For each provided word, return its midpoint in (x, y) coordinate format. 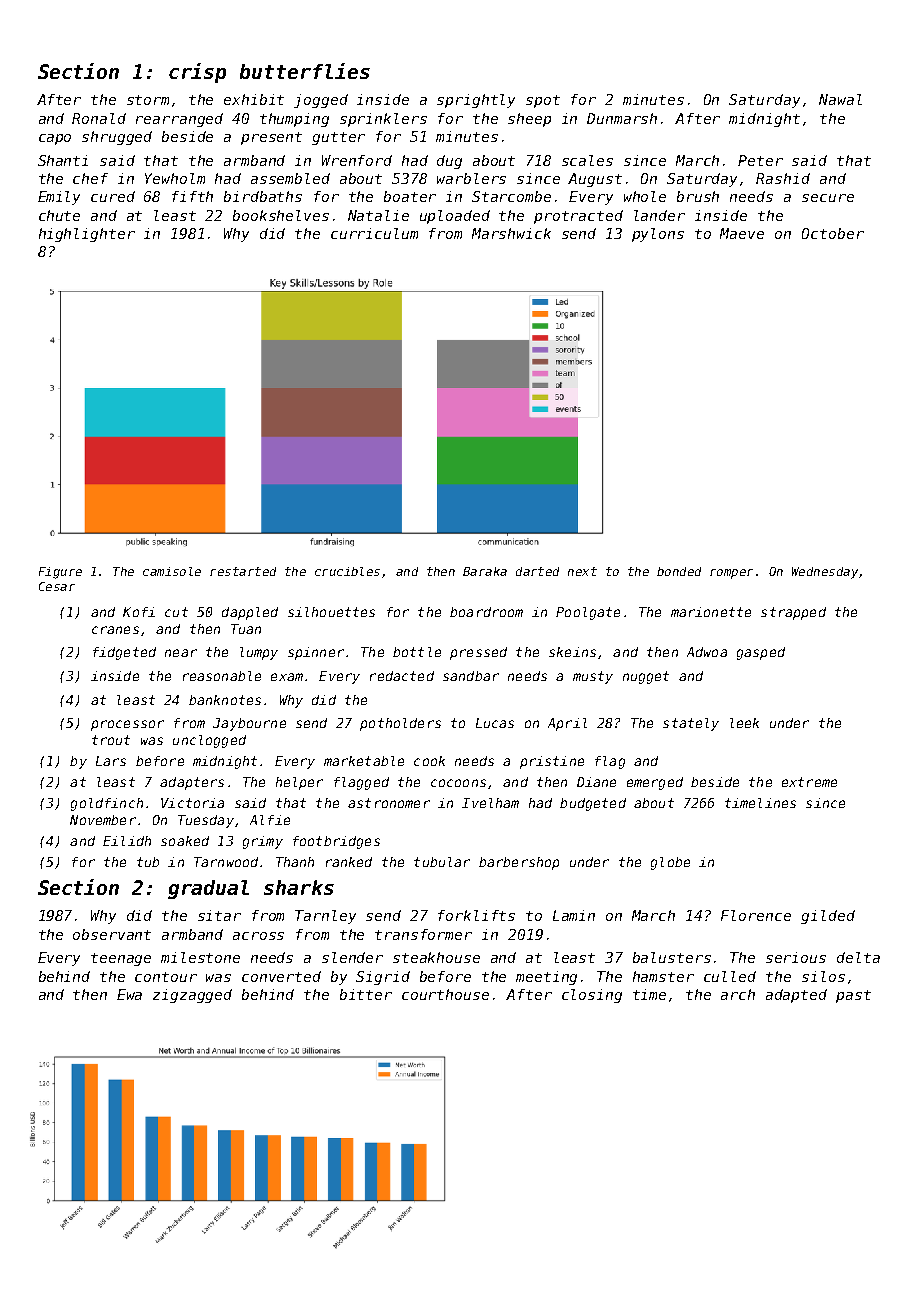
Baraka (485, 571)
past (853, 996)
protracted (578, 217)
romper (731, 574)
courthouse (445, 994)
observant (112, 934)
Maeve (742, 233)
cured (113, 196)
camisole (172, 571)
